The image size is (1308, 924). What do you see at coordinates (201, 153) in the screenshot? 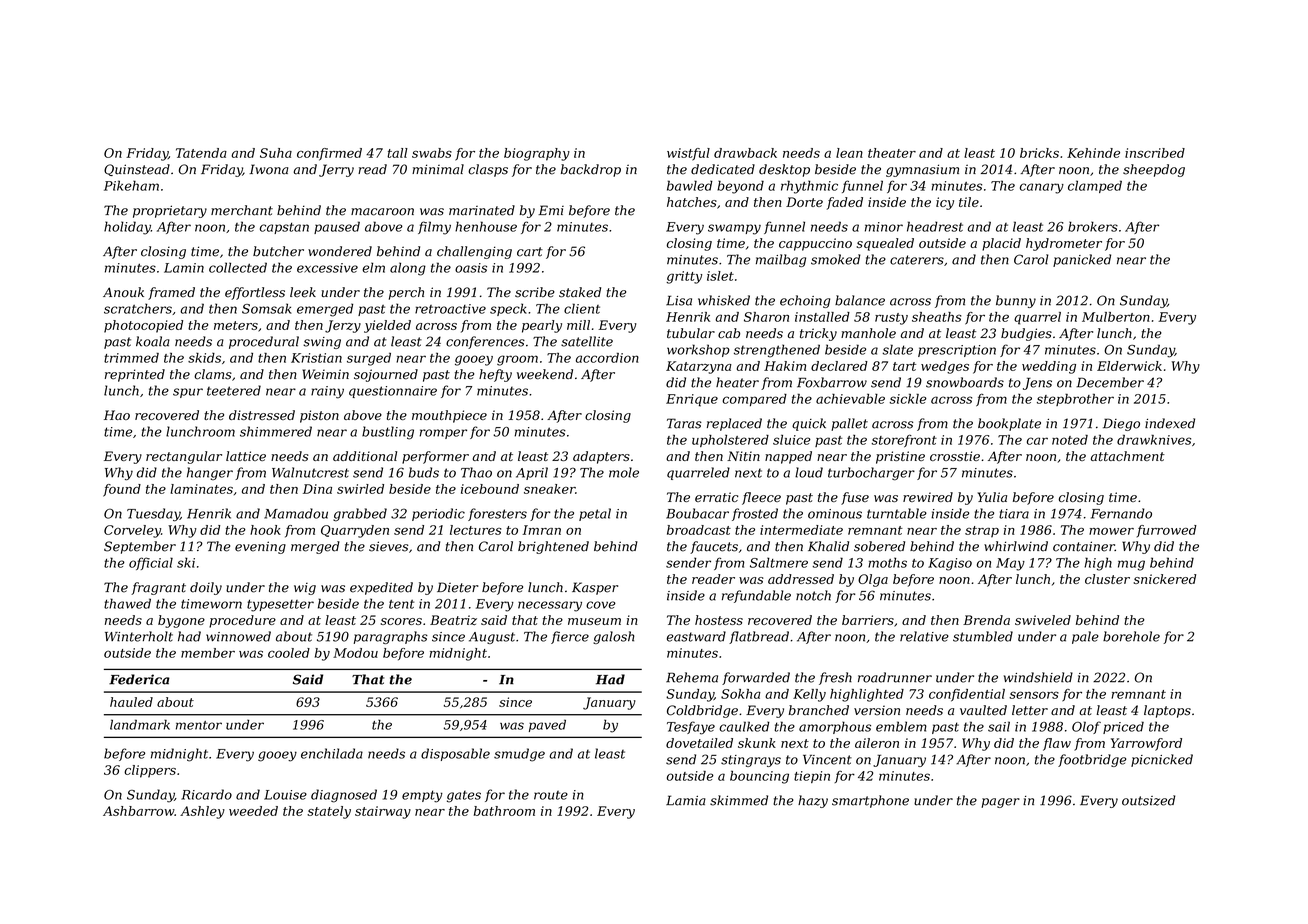
I see `Tatenda` at bounding box center [201, 153].
